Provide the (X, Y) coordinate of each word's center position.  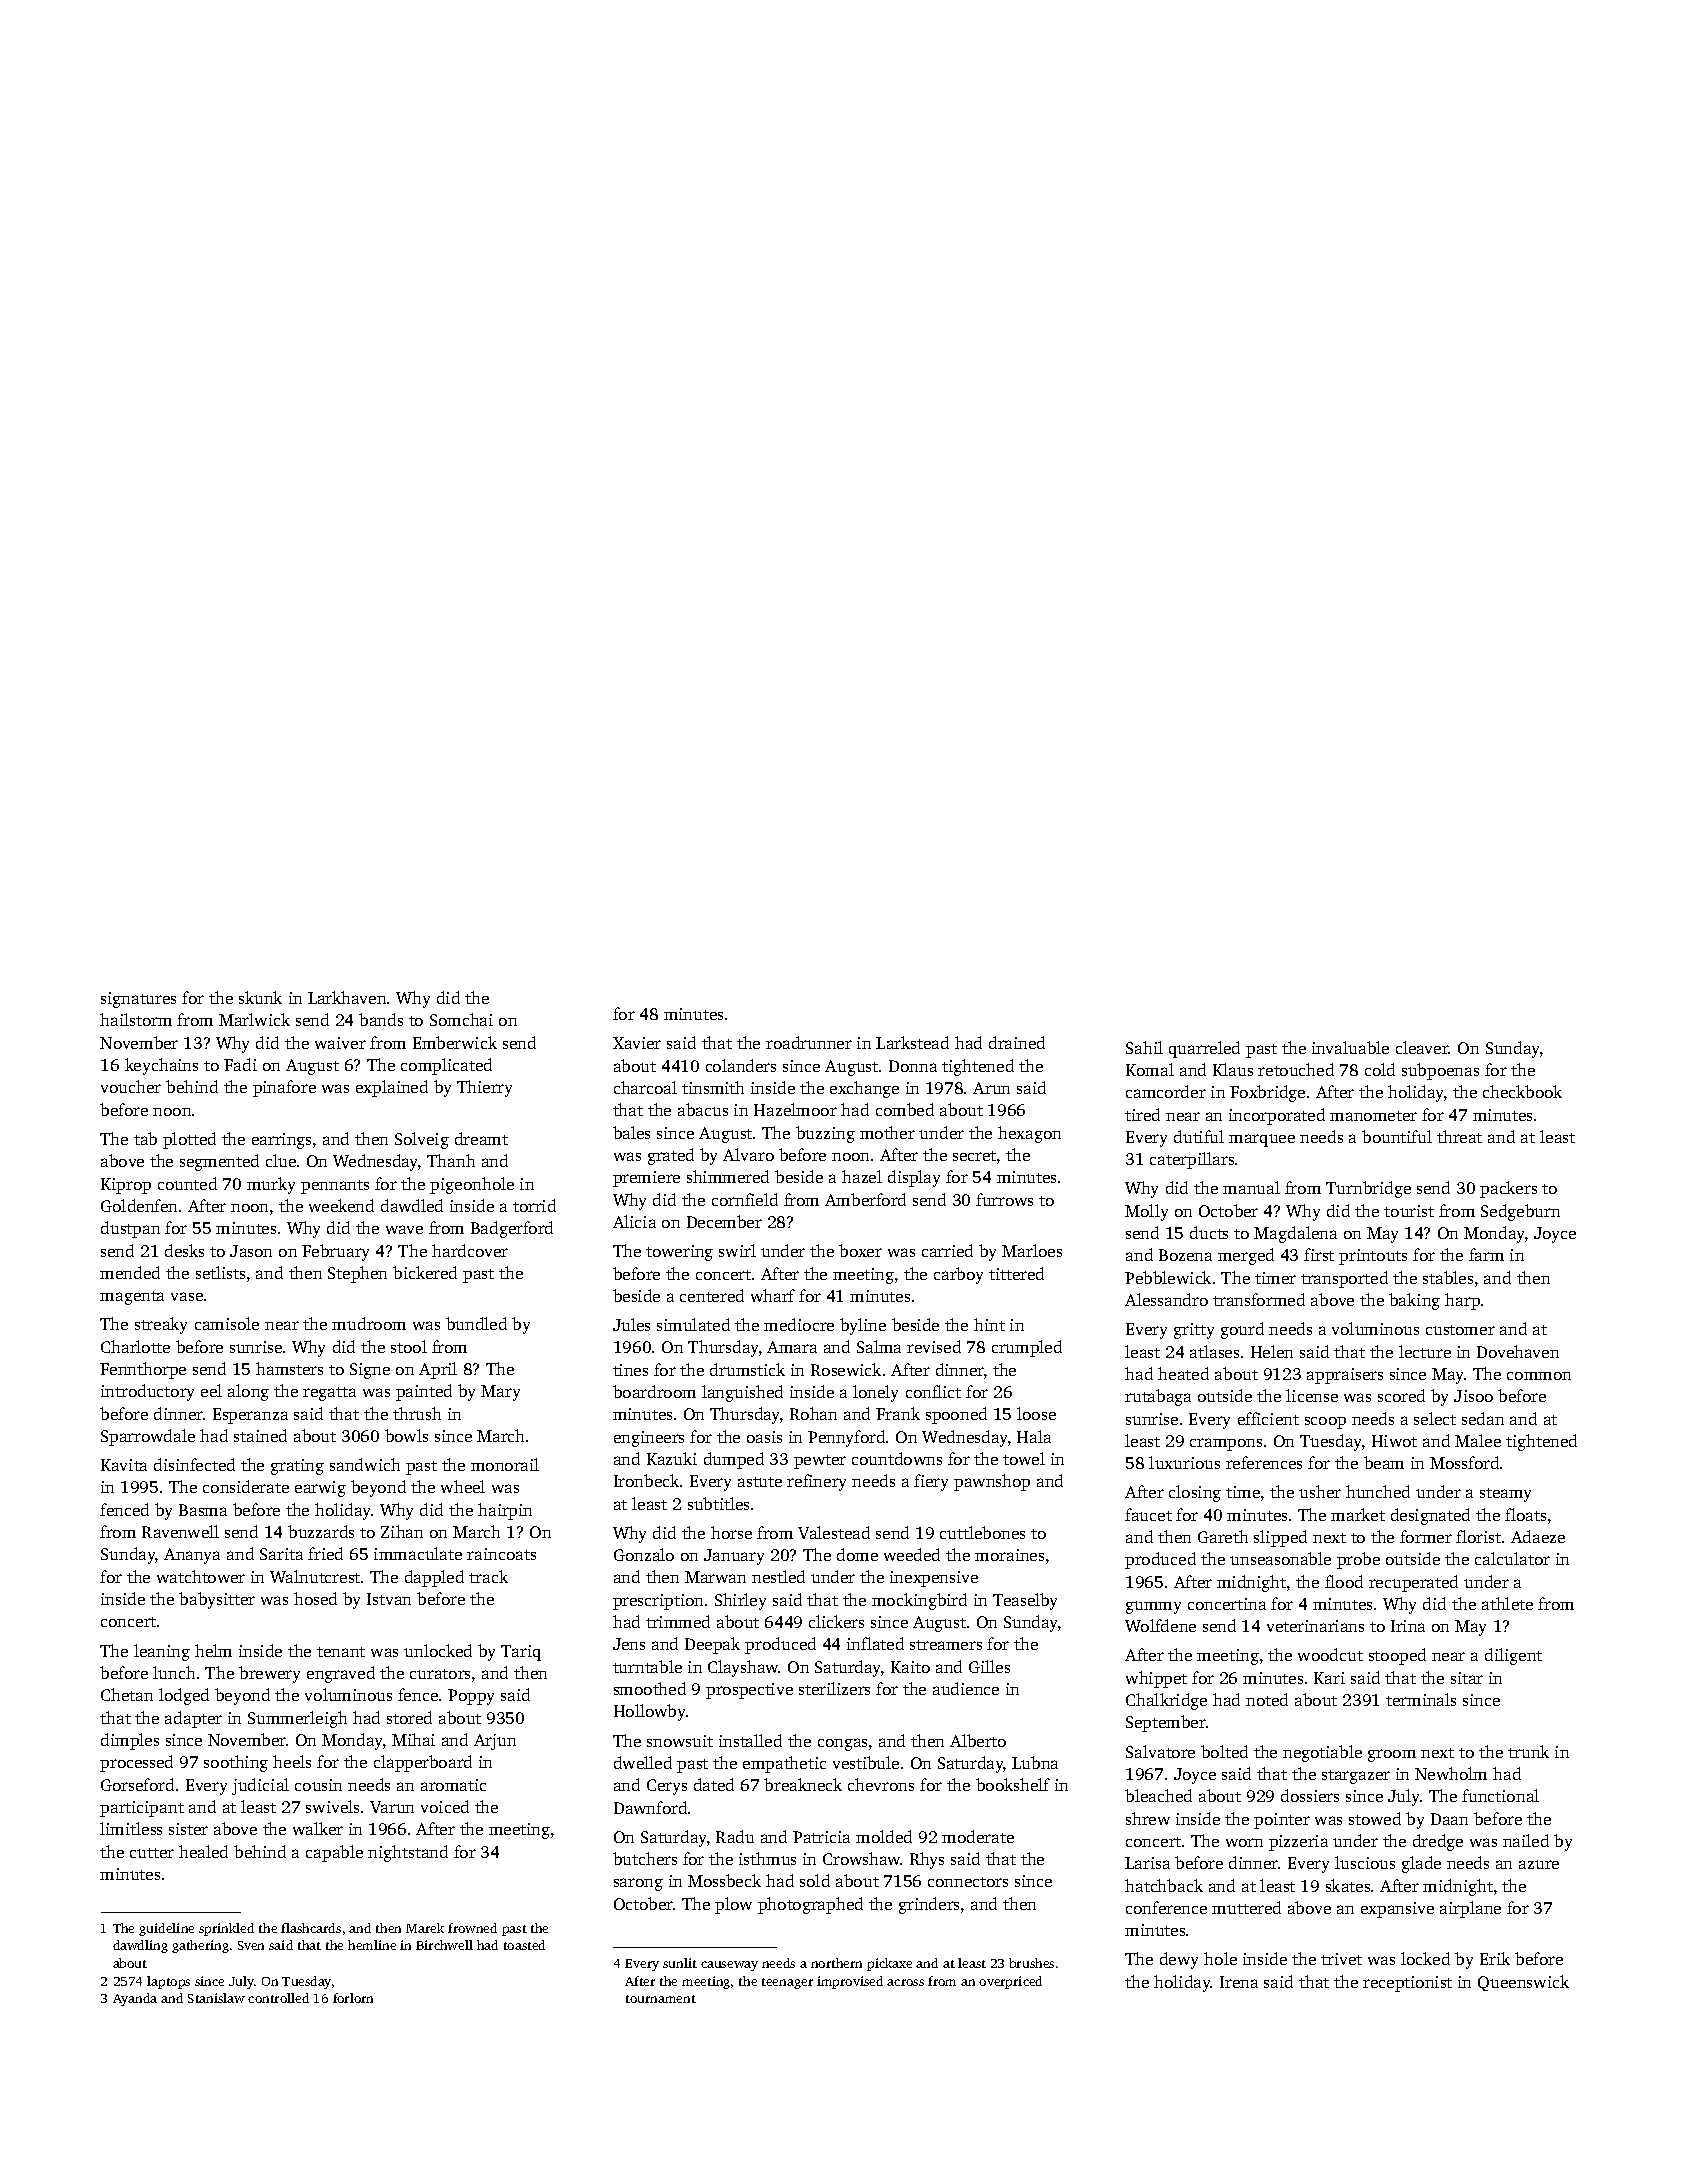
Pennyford (846, 1438)
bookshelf (1013, 1784)
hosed (315, 1598)
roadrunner (809, 1042)
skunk (260, 997)
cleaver (1422, 1047)
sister (188, 1829)
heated (1183, 1373)
